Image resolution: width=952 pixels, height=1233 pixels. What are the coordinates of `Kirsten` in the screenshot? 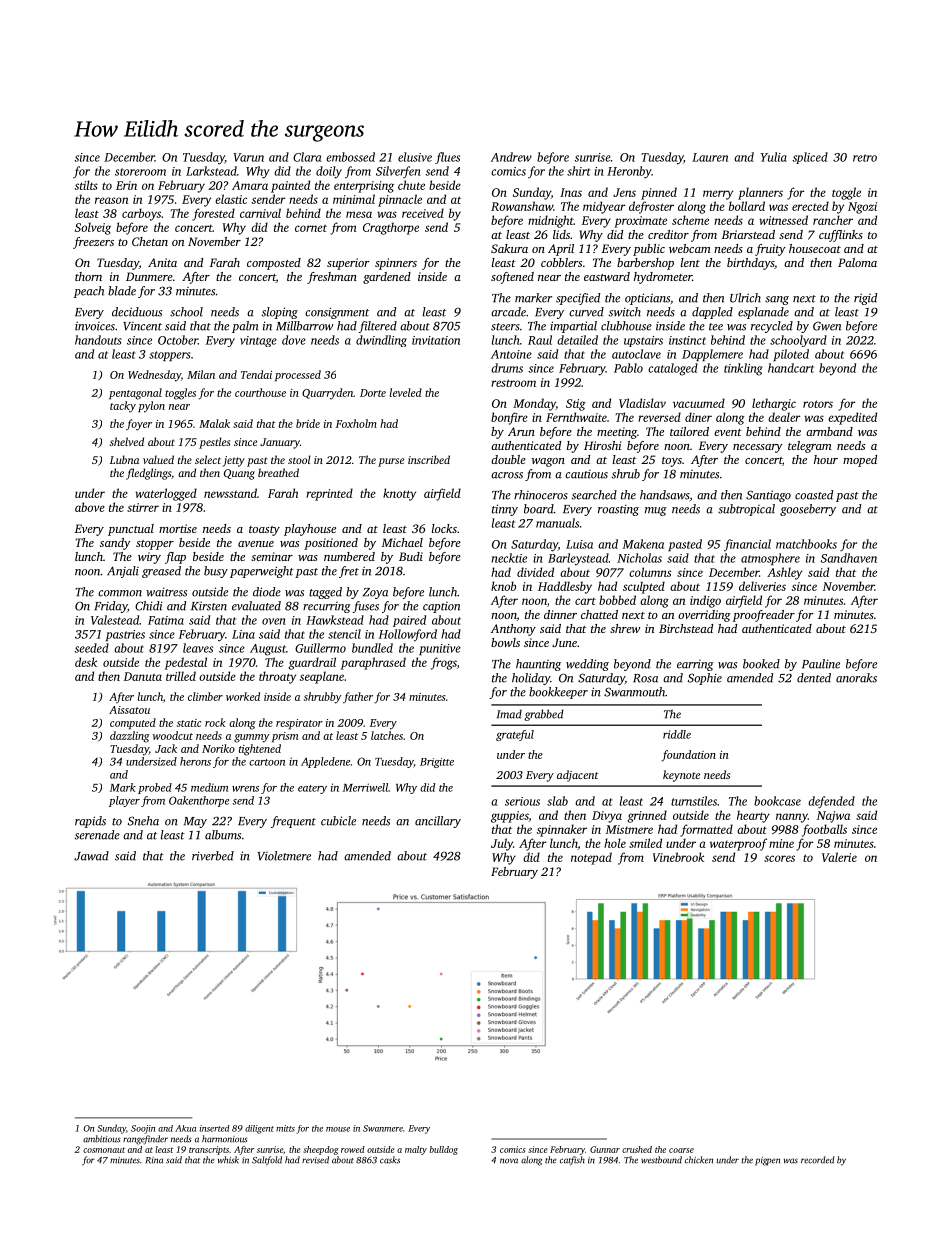 It's located at (209, 606).
